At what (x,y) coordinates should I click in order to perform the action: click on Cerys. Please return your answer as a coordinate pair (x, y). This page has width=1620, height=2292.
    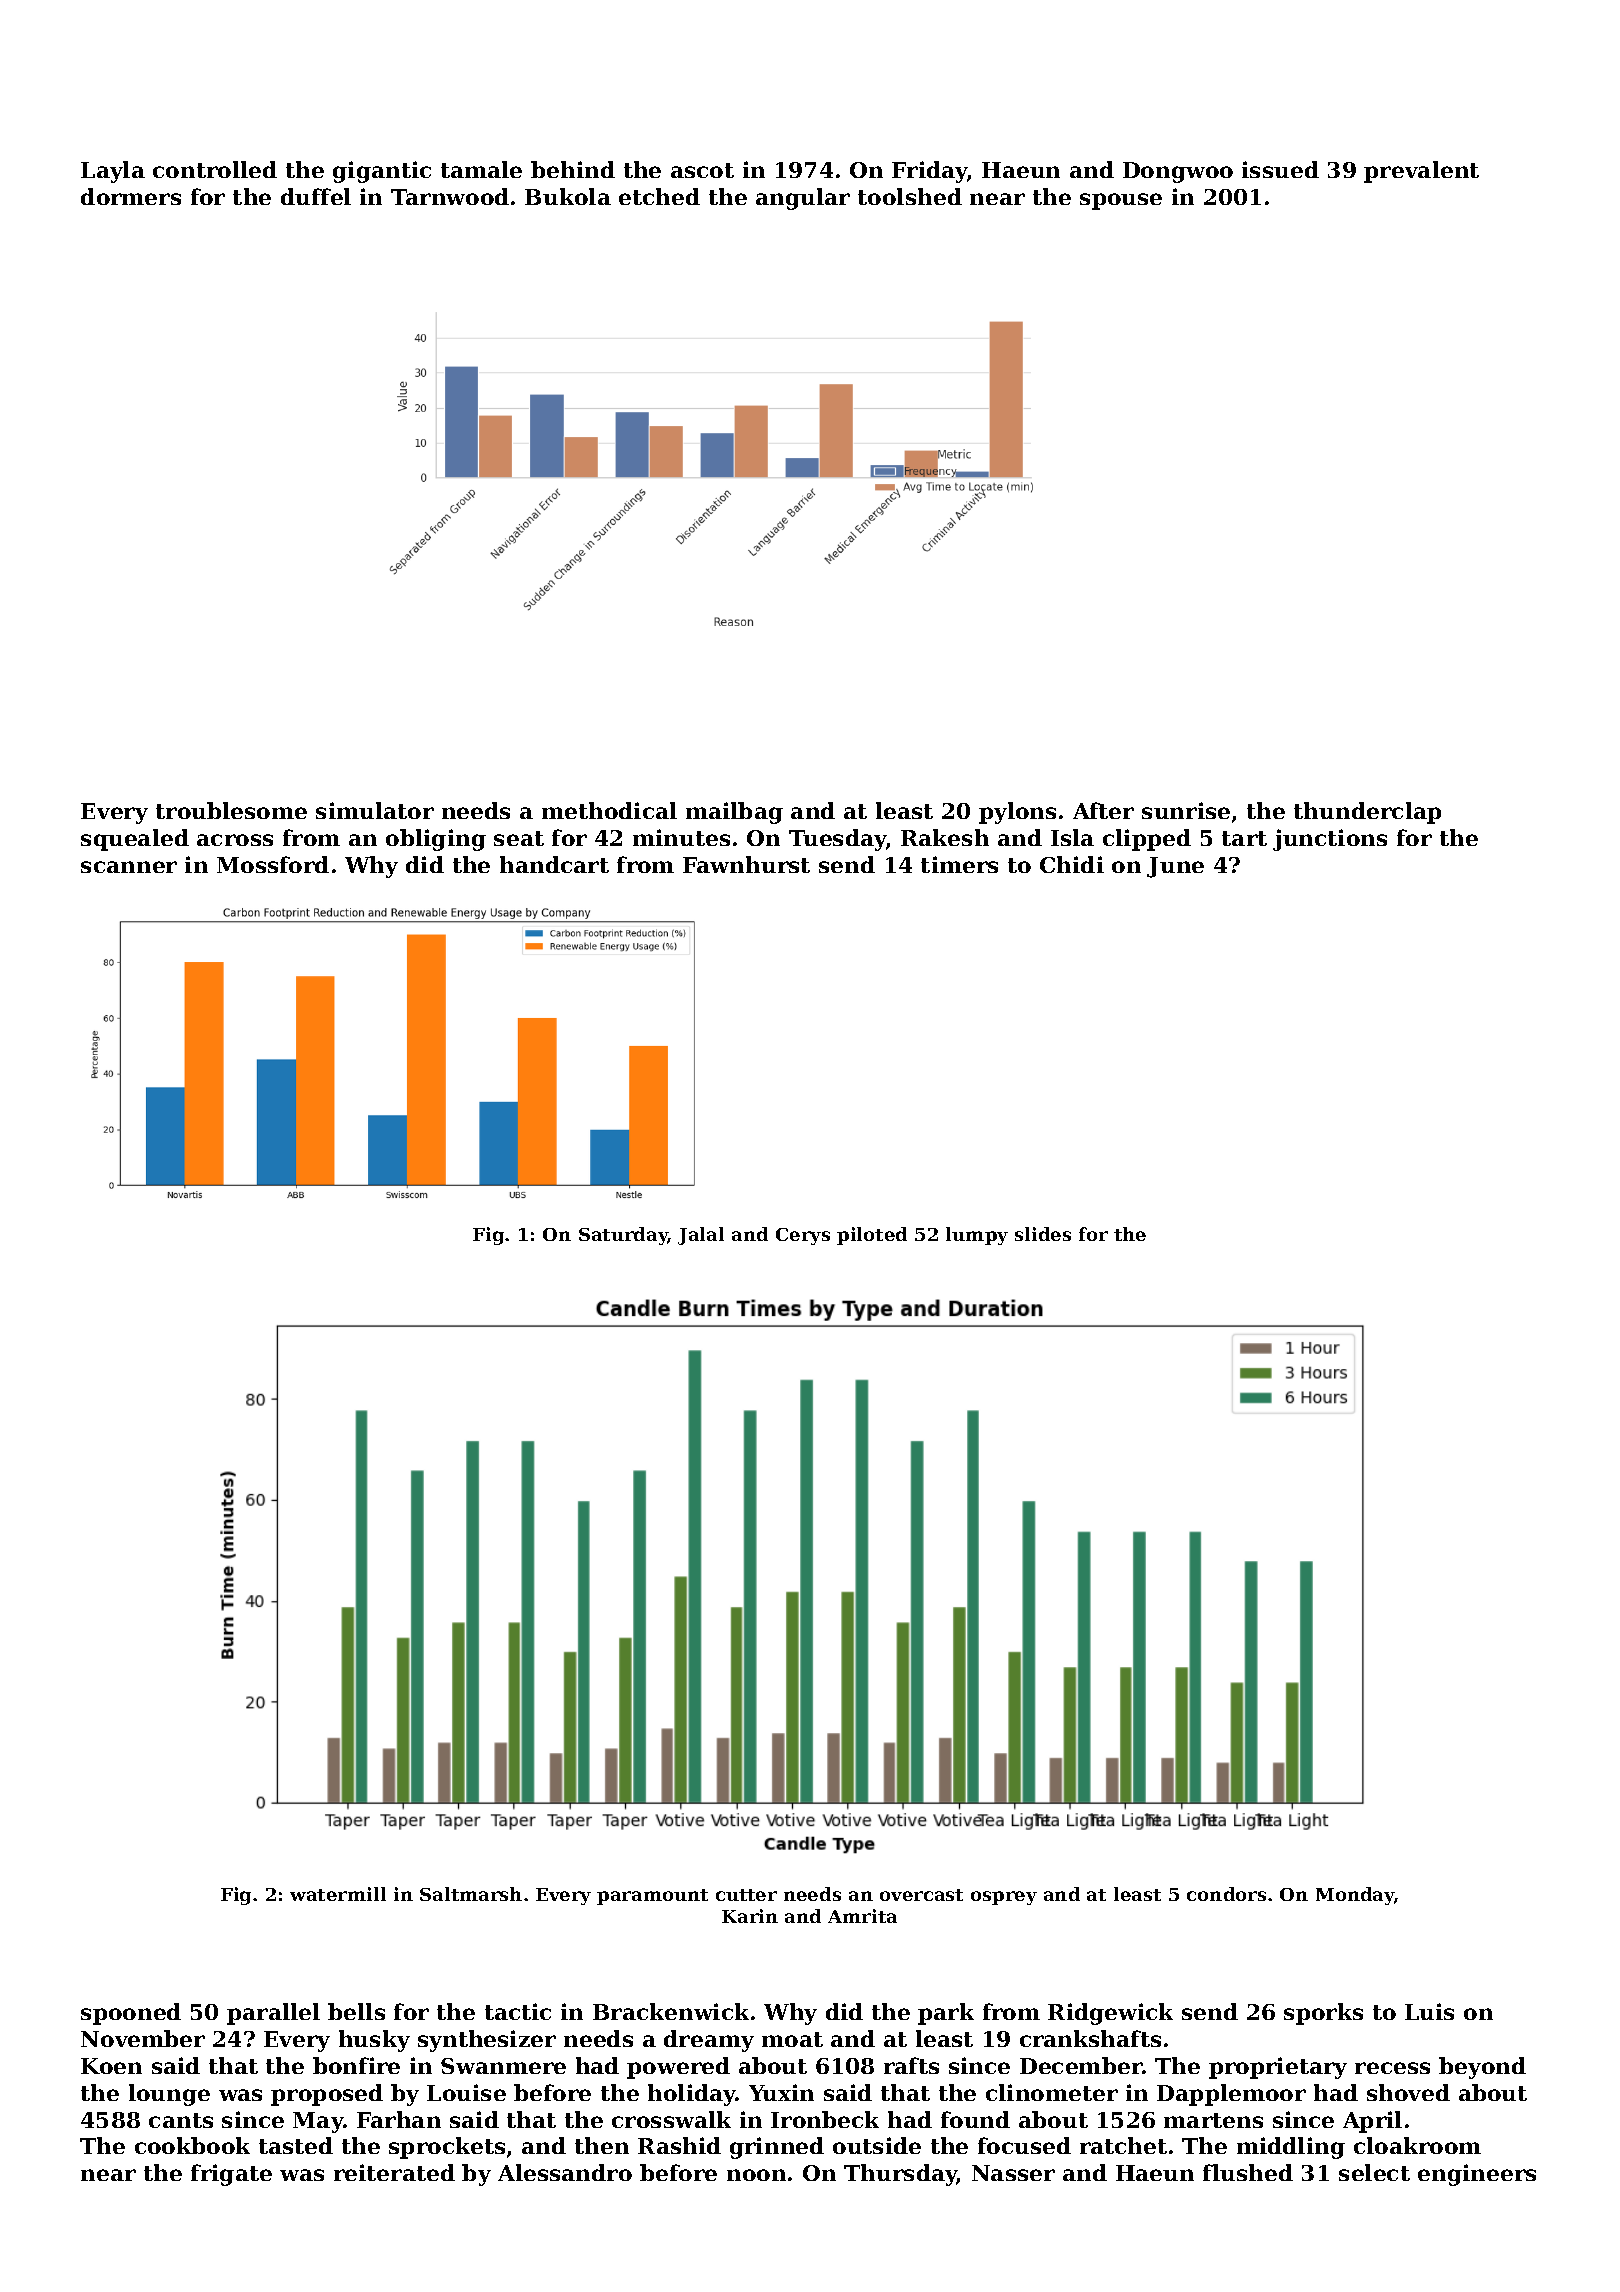
    Looking at the image, I should click on (803, 1236).
